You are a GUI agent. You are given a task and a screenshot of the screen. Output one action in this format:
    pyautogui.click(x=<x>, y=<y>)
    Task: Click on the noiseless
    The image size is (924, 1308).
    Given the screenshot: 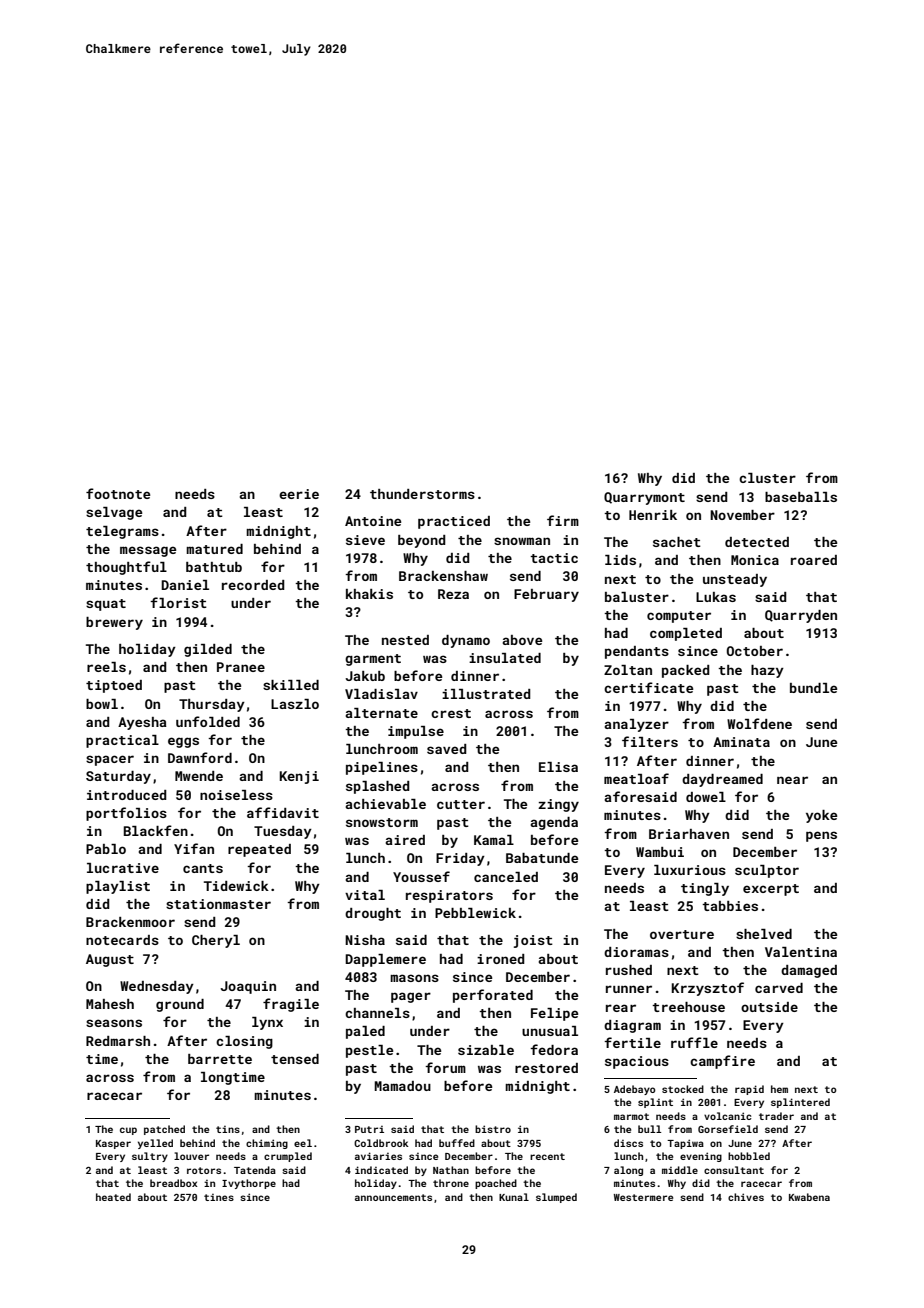 What is the action you would take?
    pyautogui.click(x=236, y=795)
